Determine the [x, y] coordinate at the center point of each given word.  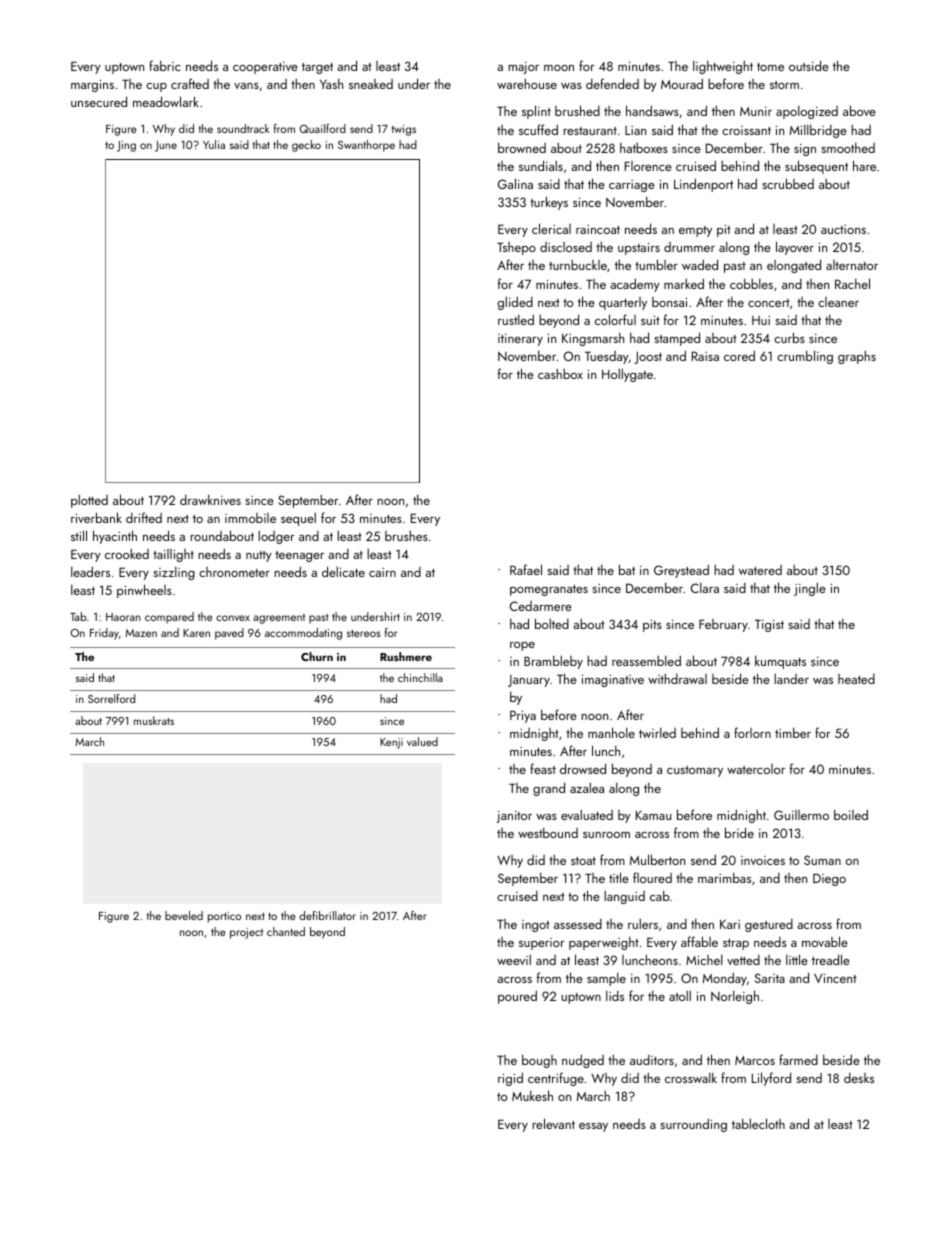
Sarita [770, 978]
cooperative [265, 68]
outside [809, 65]
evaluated [587, 814]
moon [559, 68]
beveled [184, 915]
